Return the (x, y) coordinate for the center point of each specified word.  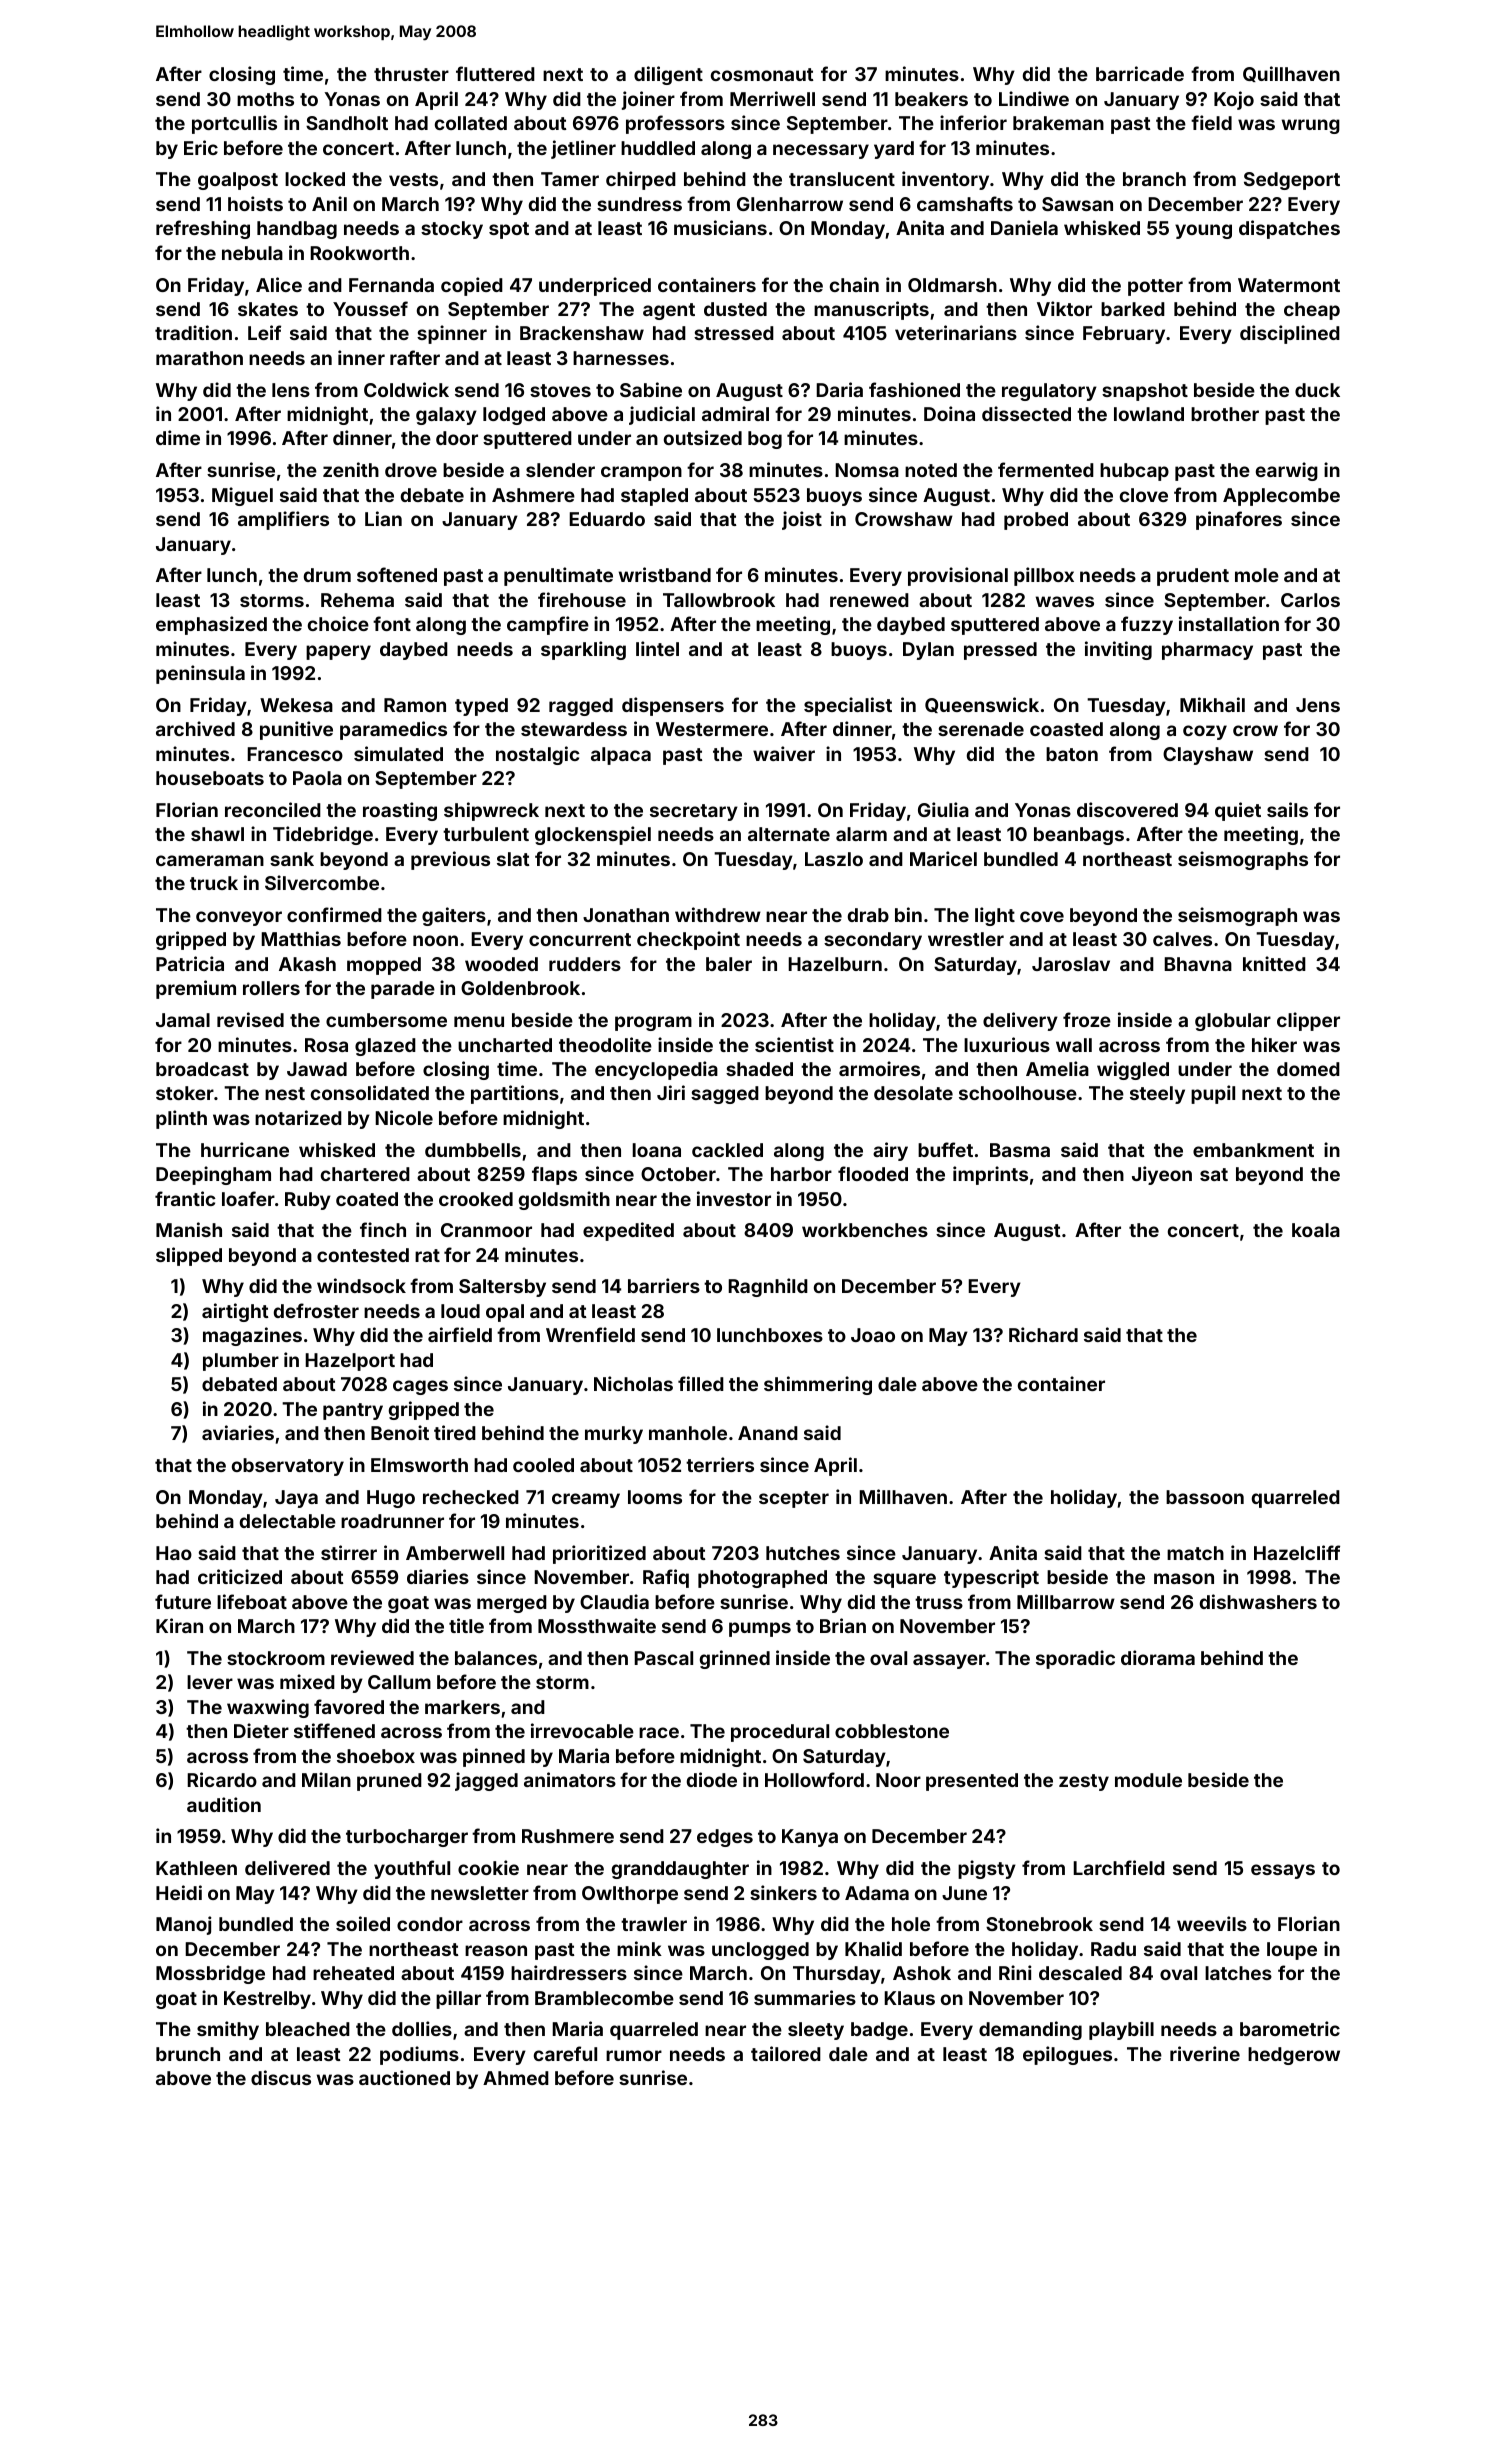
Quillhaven (1291, 74)
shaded (759, 1069)
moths (265, 99)
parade (403, 990)
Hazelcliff (1297, 1552)
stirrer (349, 1552)
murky (614, 1435)
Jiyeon (1162, 1175)
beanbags (1079, 836)
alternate (789, 834)
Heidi (179, 1892)
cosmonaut (762, 74)
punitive (296, 730)
